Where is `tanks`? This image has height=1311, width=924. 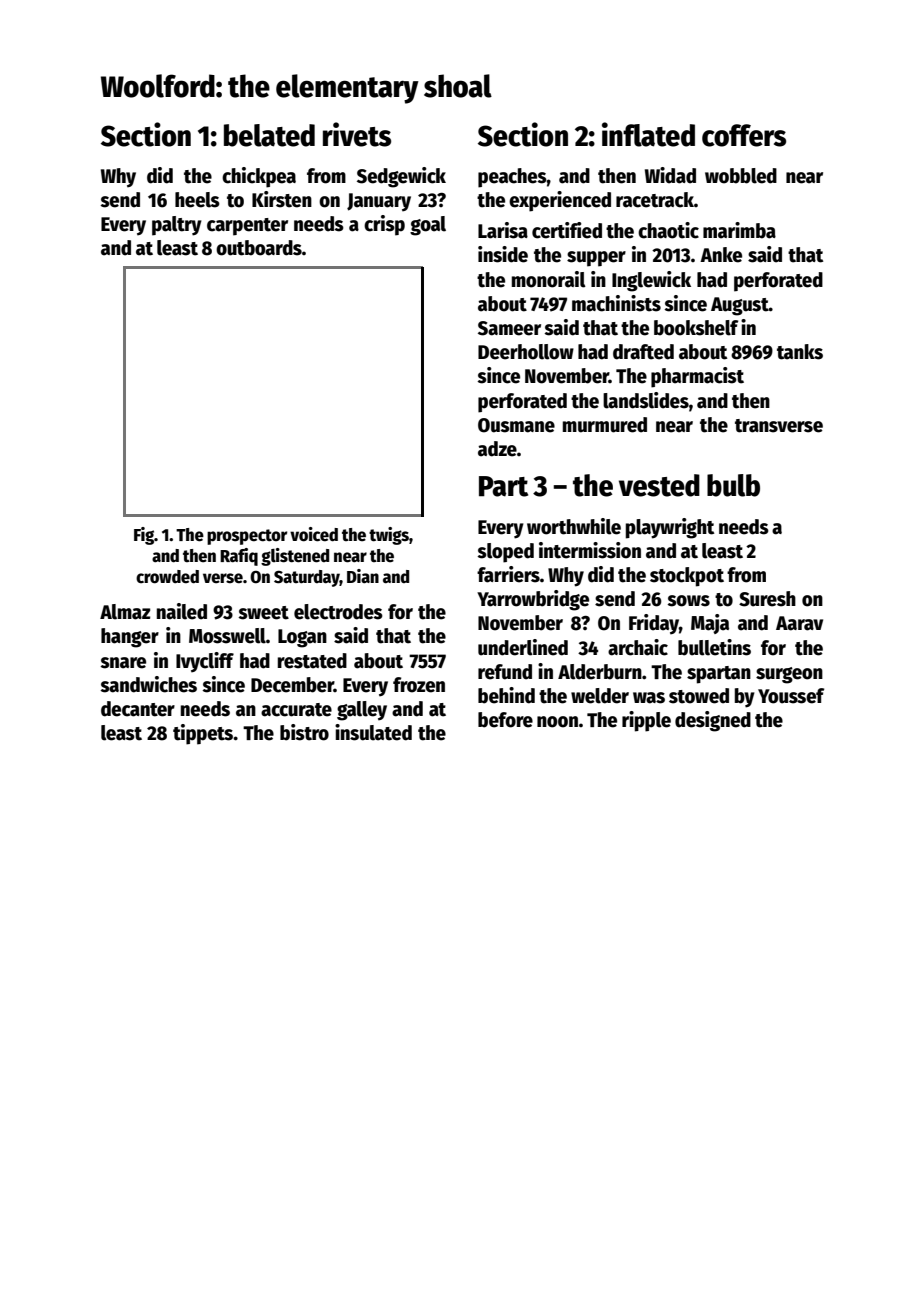 tanks is located at coordinates (800, 352).
